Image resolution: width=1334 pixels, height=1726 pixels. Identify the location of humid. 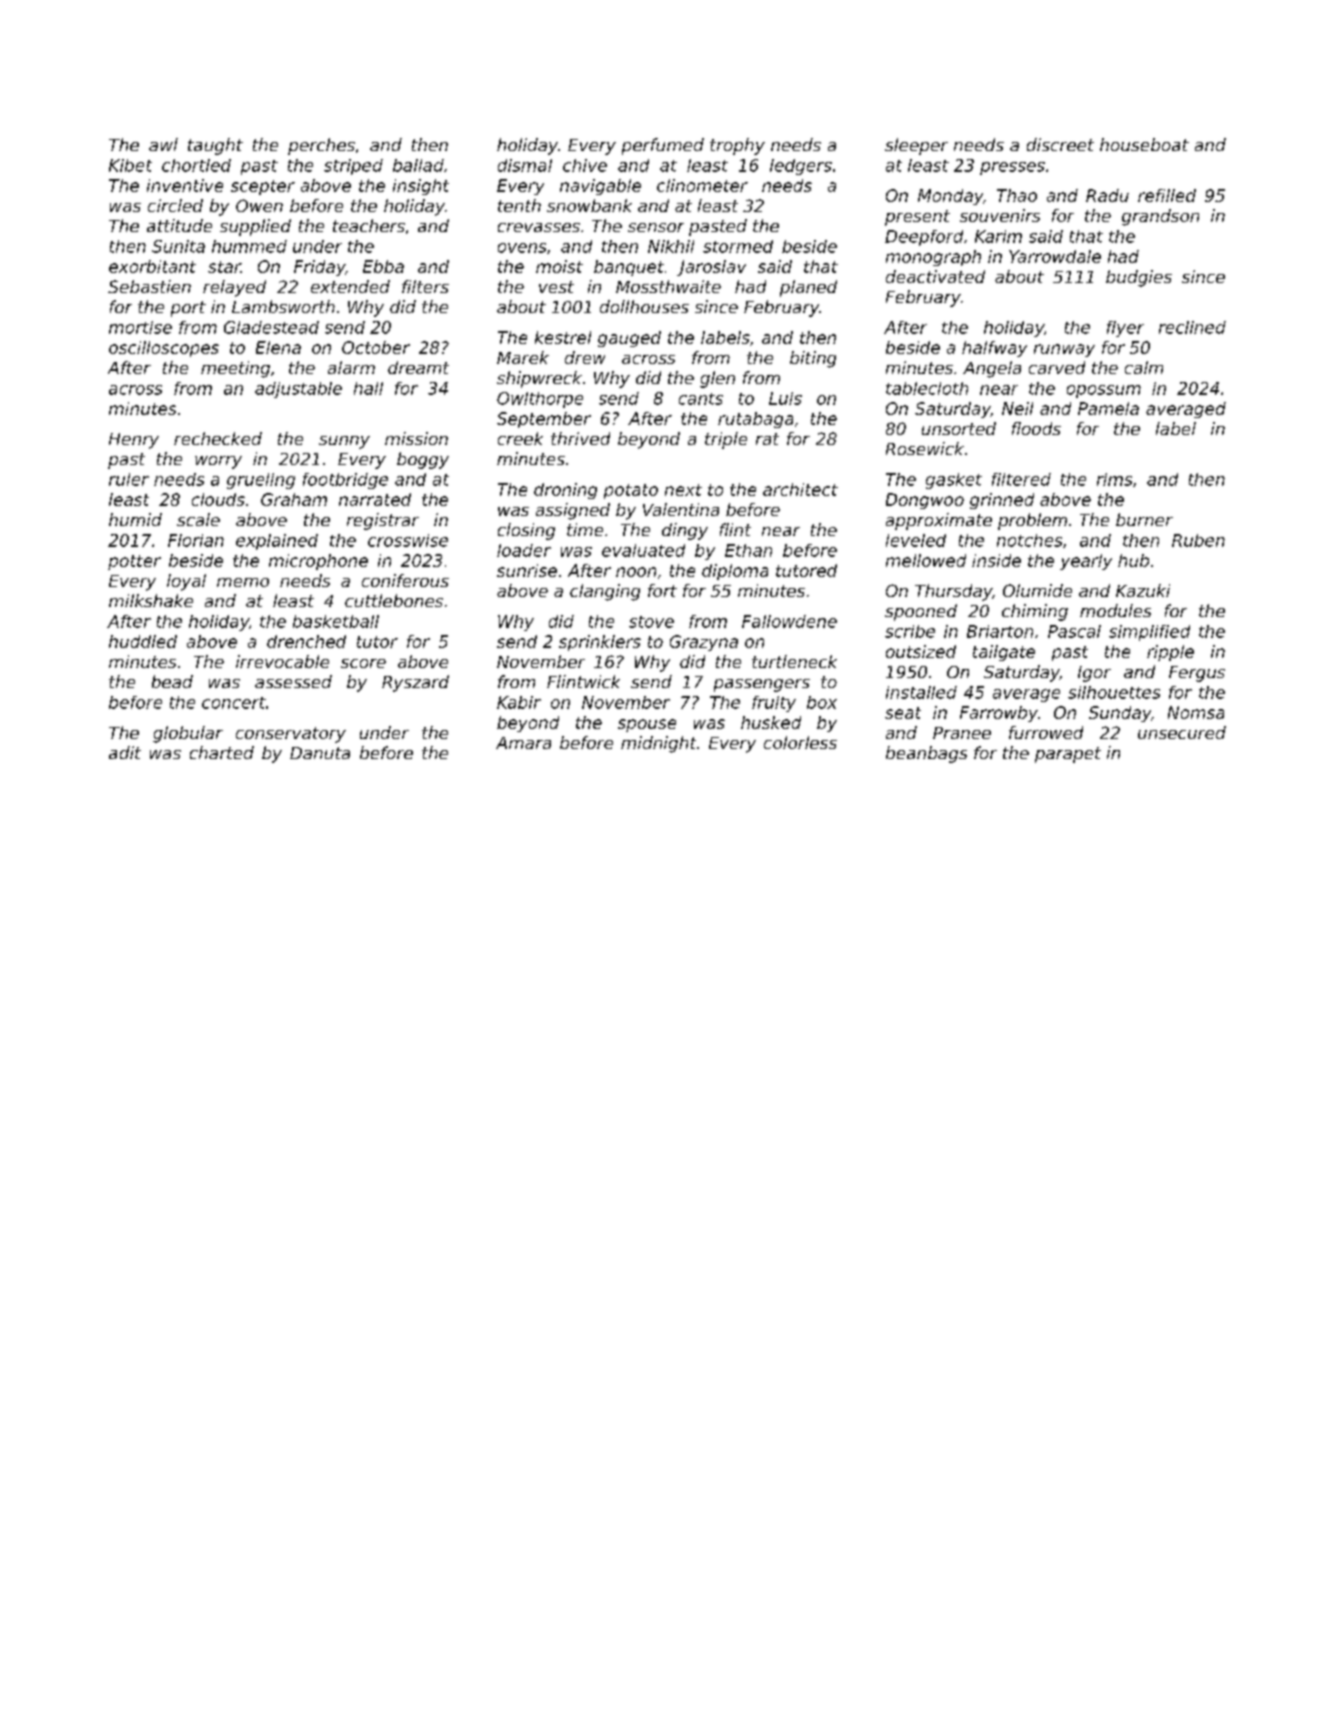
(135, 519).
